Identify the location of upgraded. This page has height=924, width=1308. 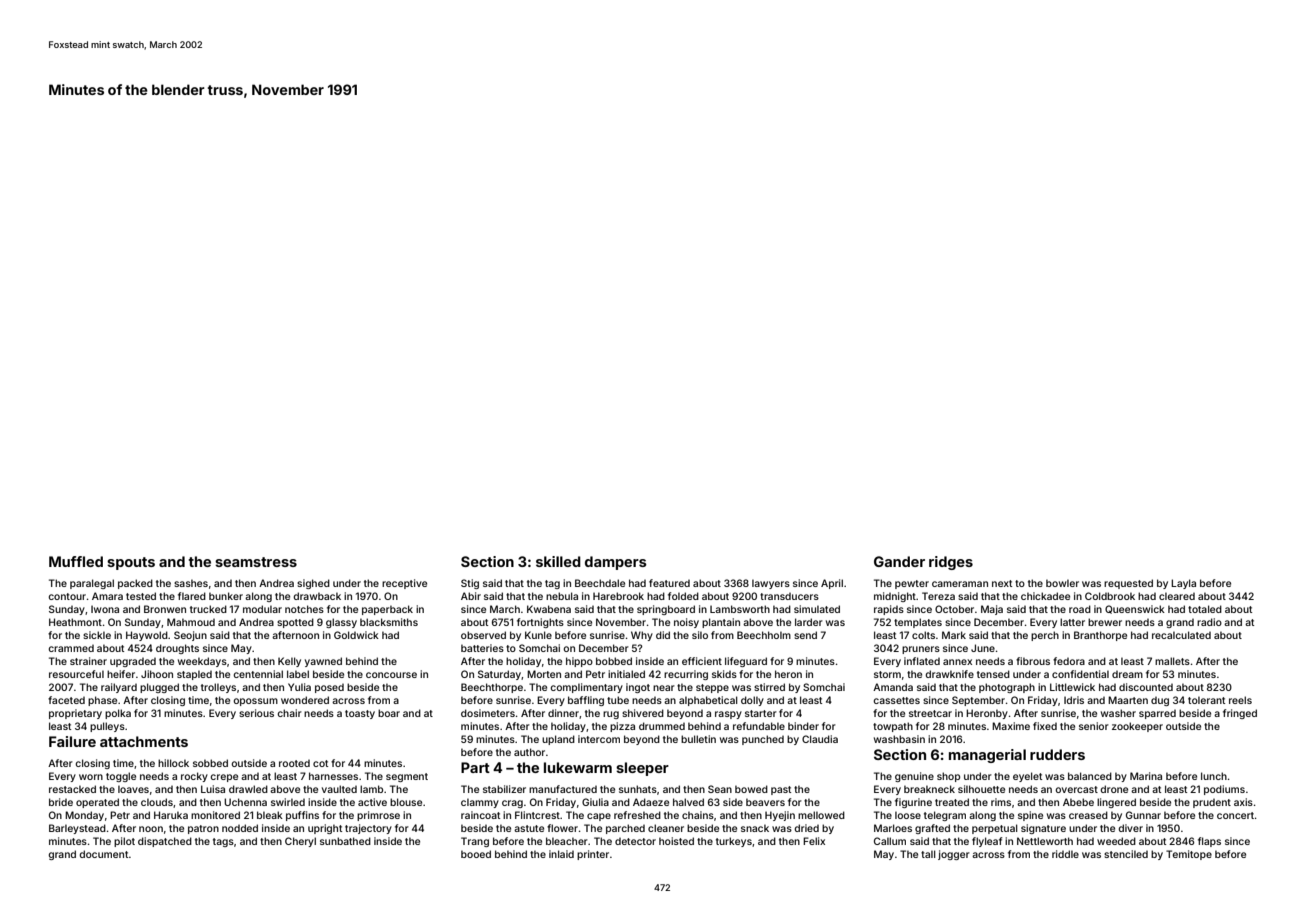
(133, 662).
